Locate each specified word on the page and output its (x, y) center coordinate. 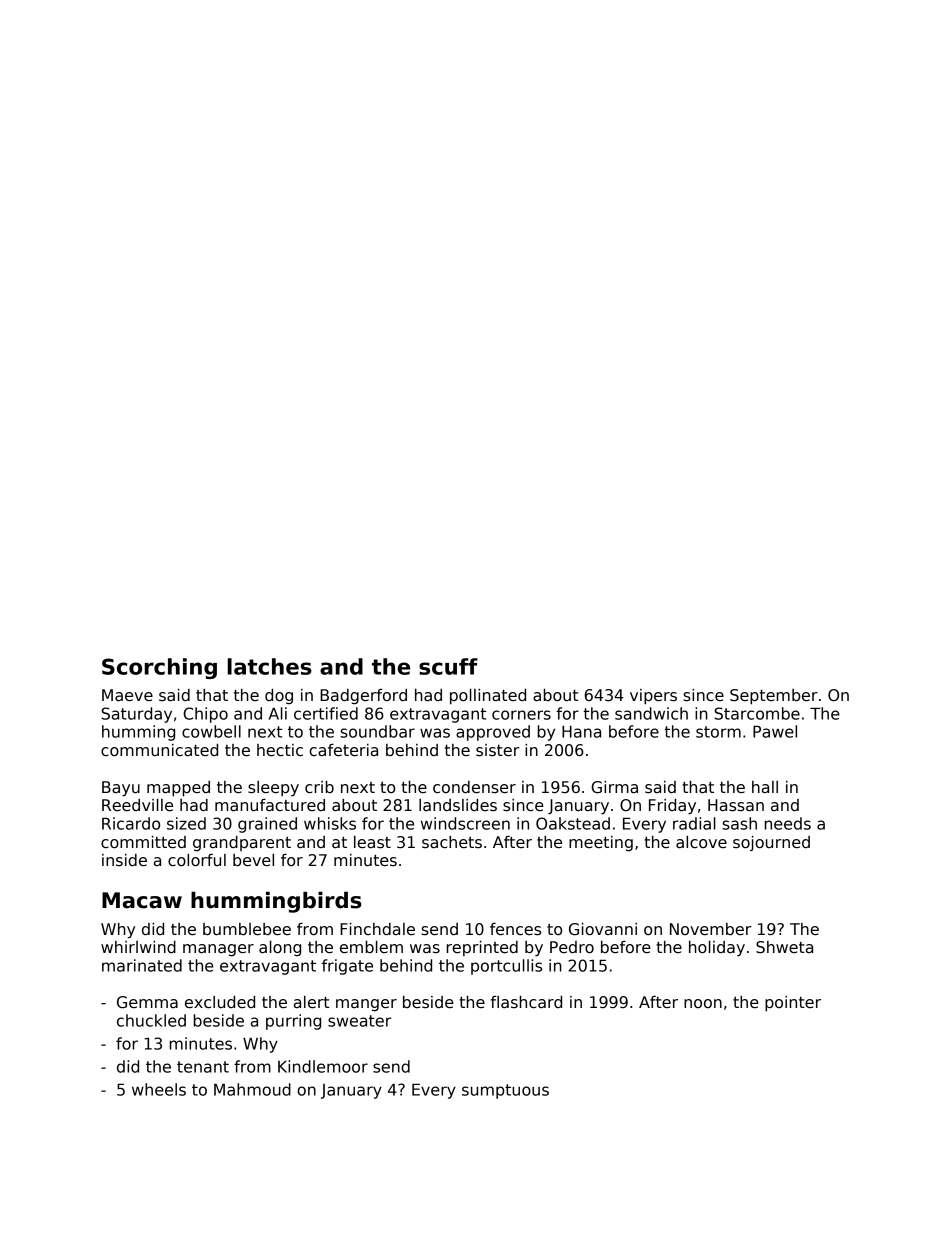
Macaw (142, 900)
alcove (701, 842)
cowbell (211, 731)
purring (293, 1022)
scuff (448, 666)
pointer (793, 1003)
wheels (159, 1089)
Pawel (775, 731)
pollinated (488, 696)
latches (270, 666)
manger (366, 1005)
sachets (452, 842)
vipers (653, 696)
